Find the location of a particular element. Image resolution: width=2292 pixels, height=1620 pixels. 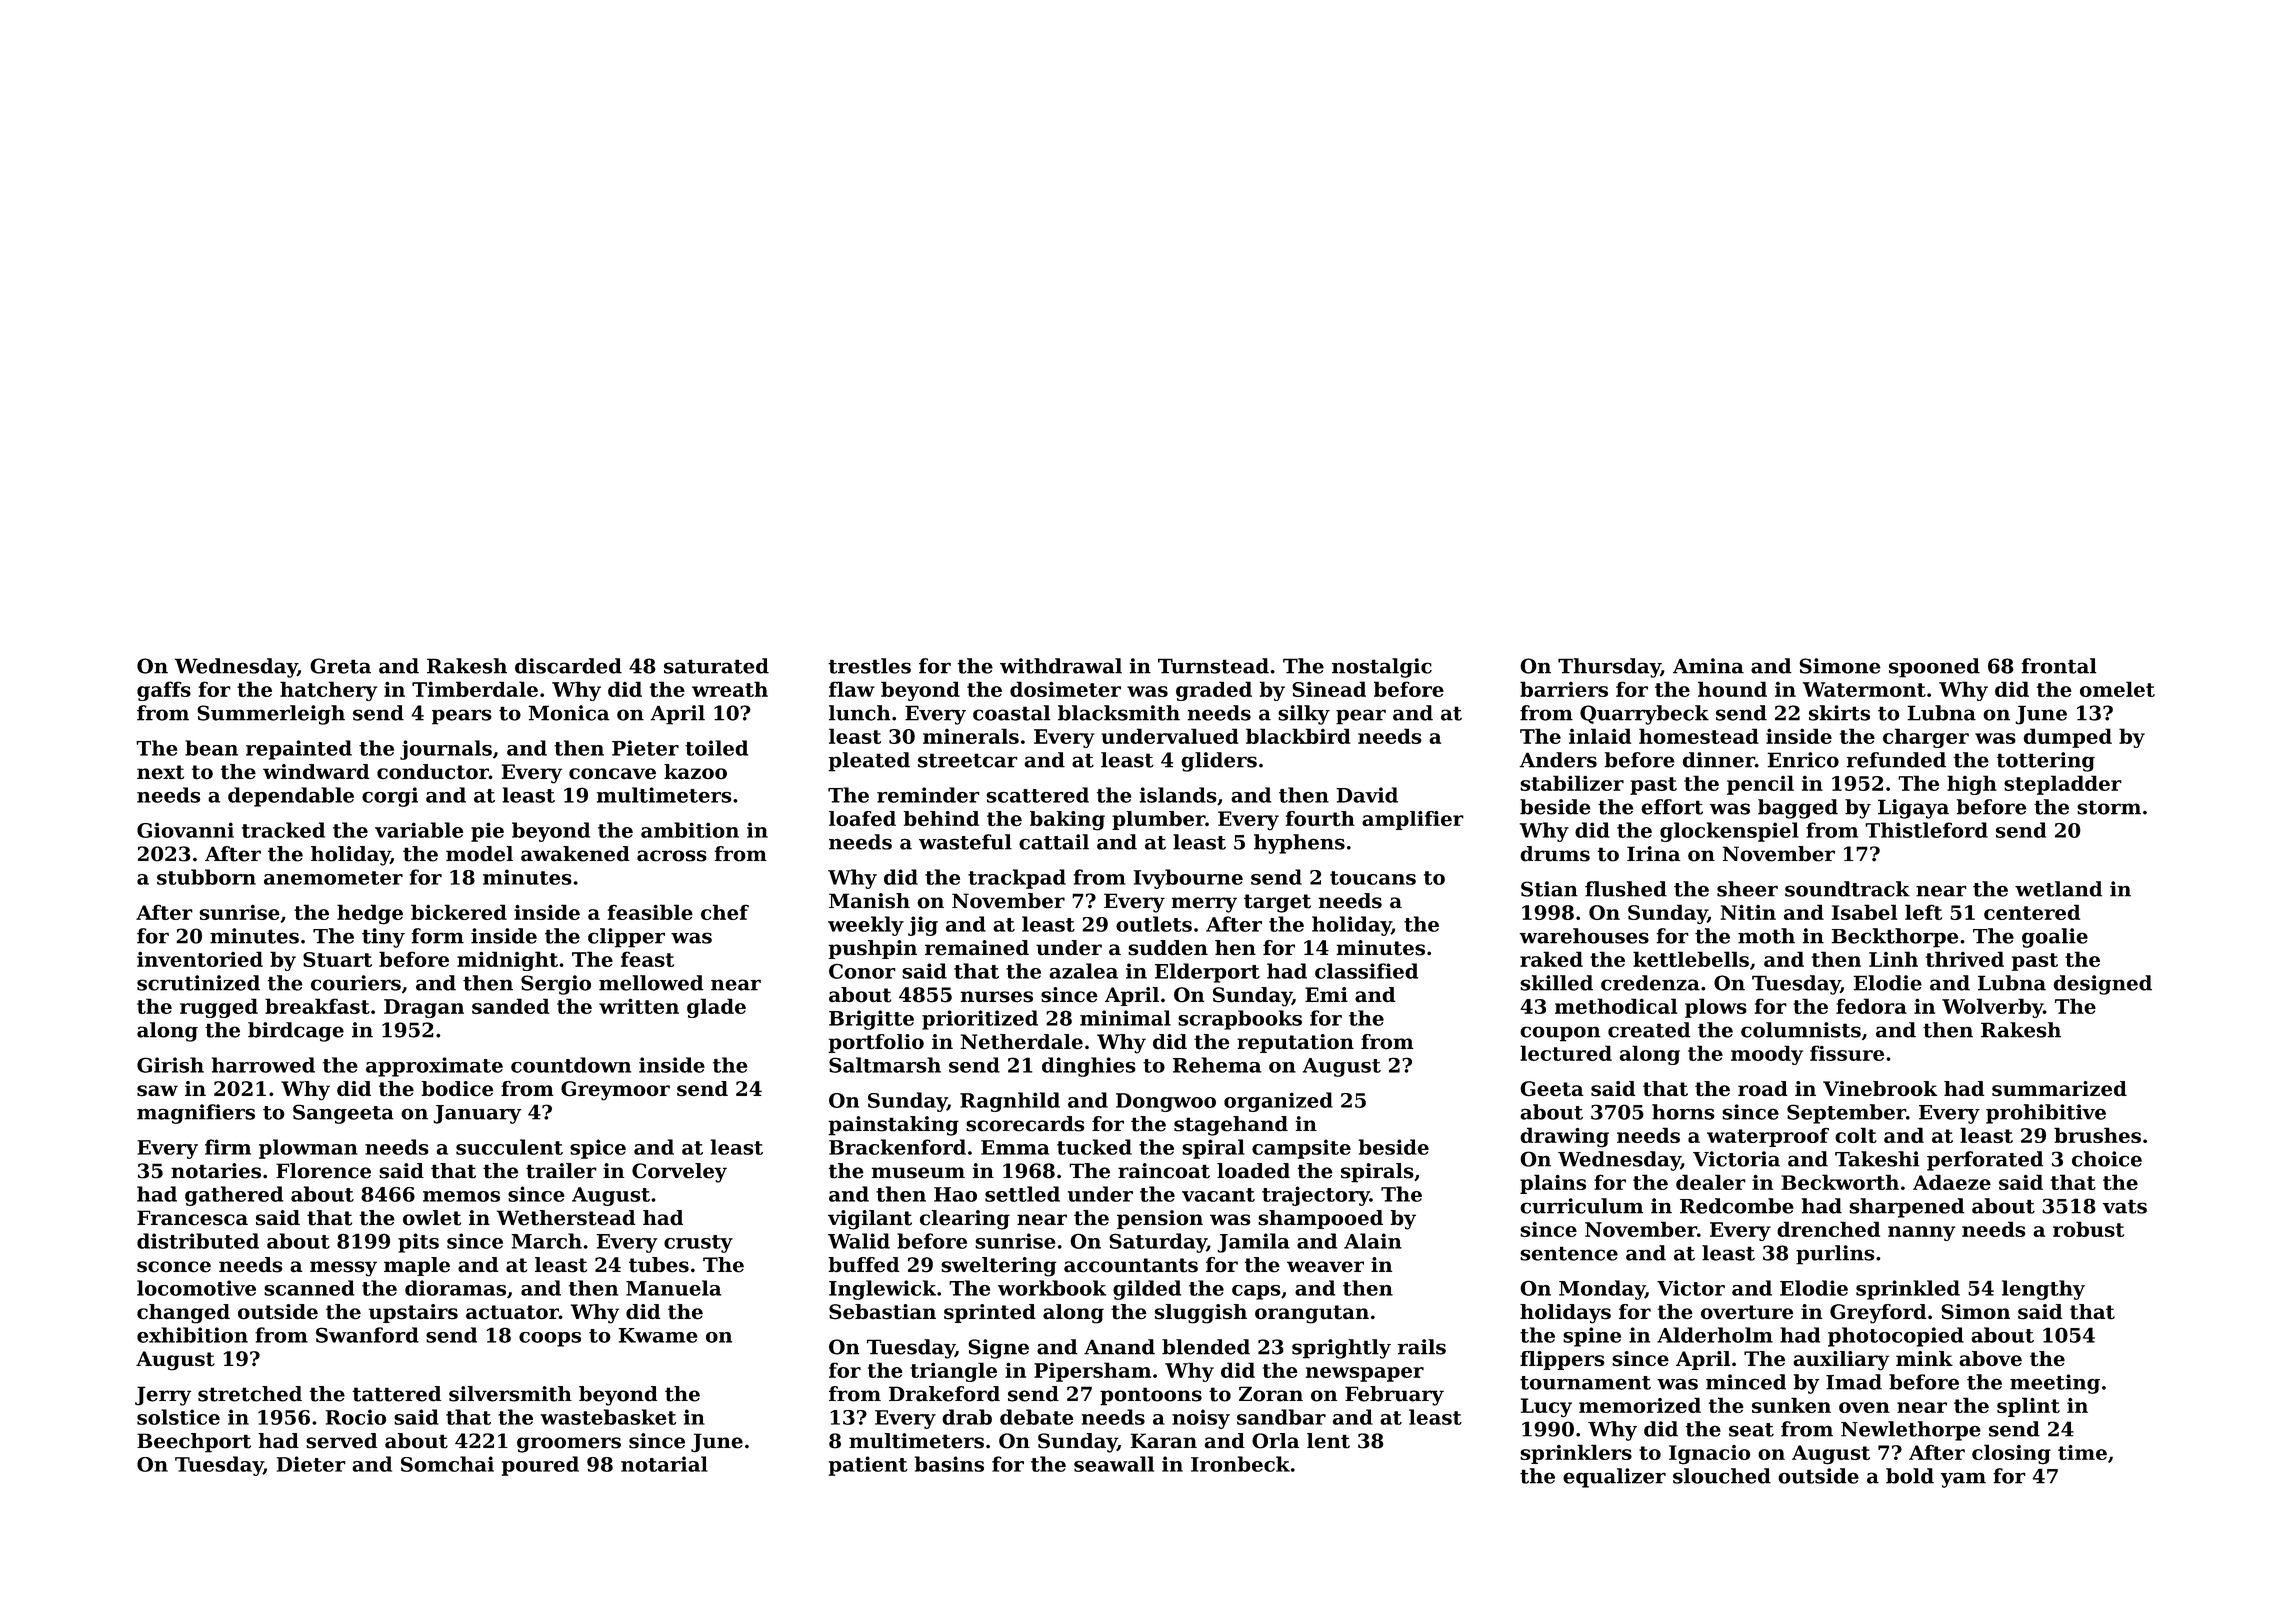

drawing is located at coordinates (1564, 1137).
